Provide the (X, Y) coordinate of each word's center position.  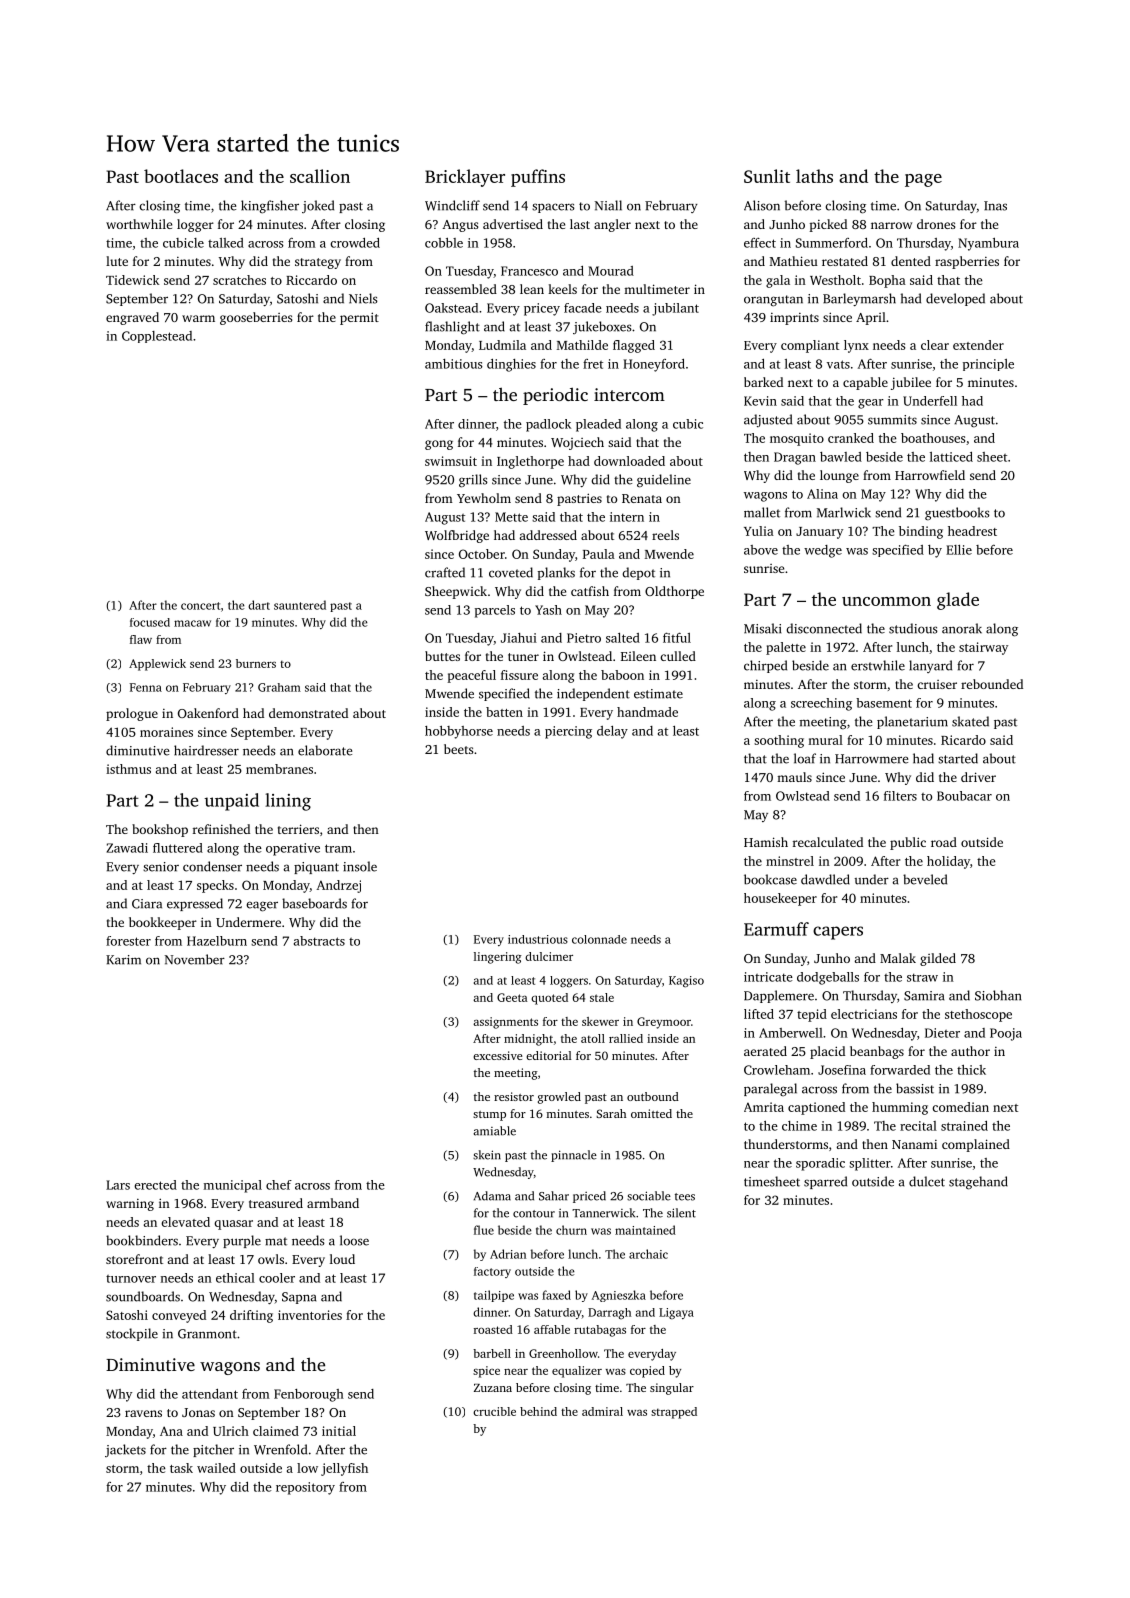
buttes (442, 656)
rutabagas (600, 1331)
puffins (538, 178)
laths (814, 176)
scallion (320, 176)
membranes (279, 769)
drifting (251, 1316)
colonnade (599, 939)
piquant (316, 868)
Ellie (959, 550)
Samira (924, 996)
